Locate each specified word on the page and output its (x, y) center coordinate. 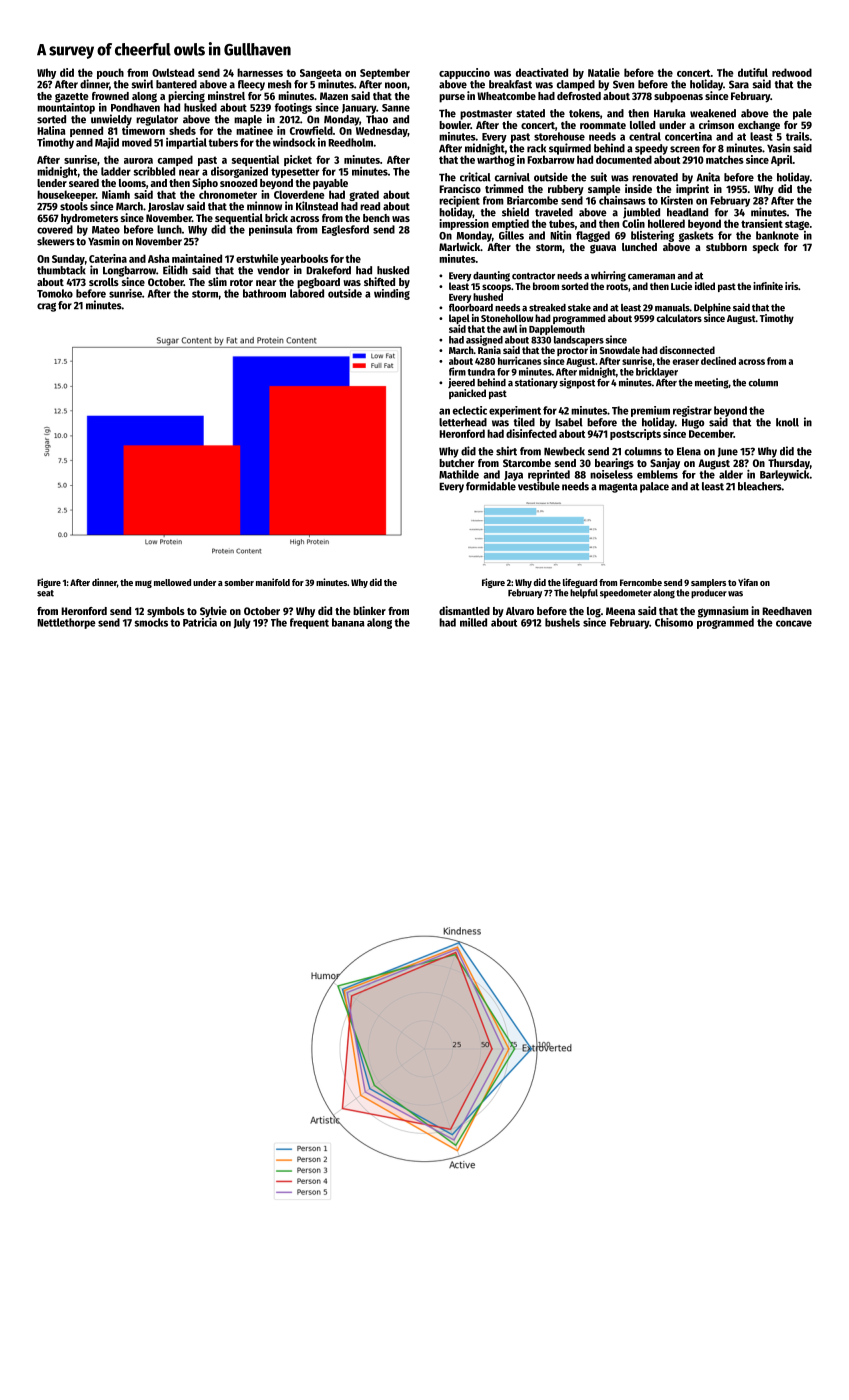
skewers (56, 241)
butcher (456, 463)
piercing (186, 97)
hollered (666, 223)
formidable (491, 486)
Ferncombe (641, 582)
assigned (484, 340)
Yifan (748, 582)
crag (46, 307)
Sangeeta (321, 74)
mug (143, 584)
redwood (792, 72)
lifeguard (580, 583)
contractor (533, 276)
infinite (768, 286)
